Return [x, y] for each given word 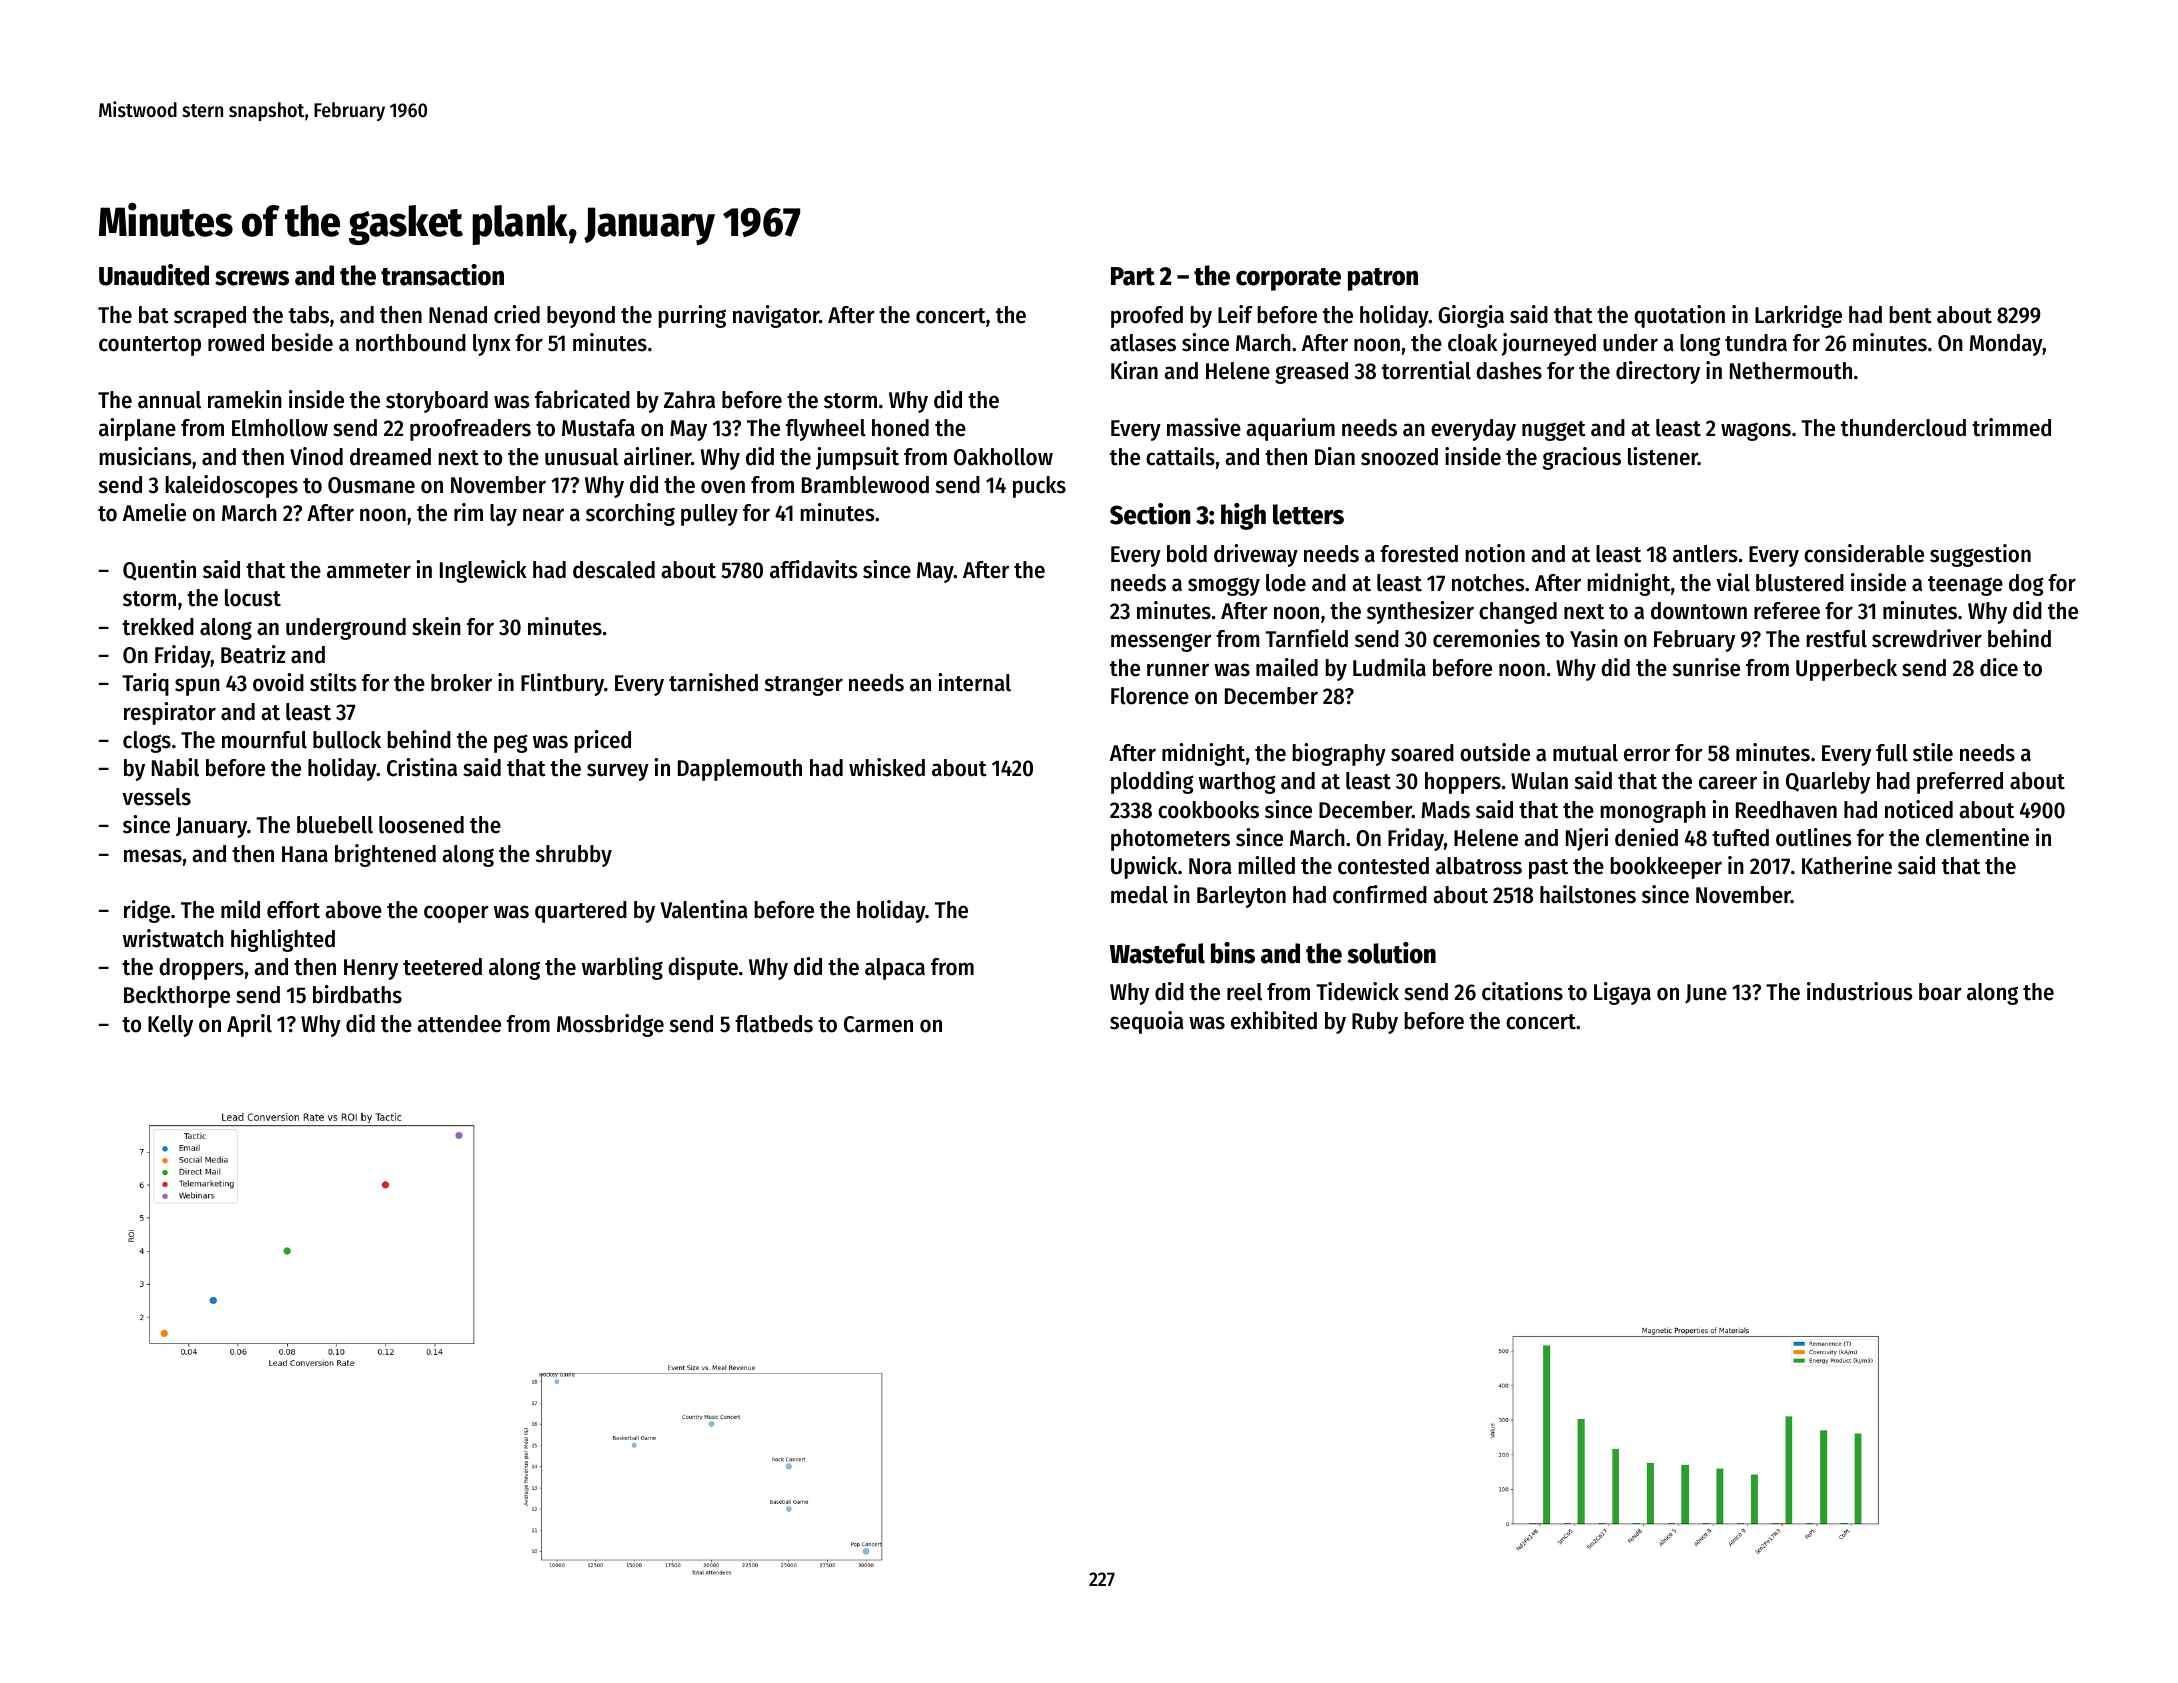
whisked [887, 767]
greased [1311, 373]
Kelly [170, 1026]
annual [169, 400]
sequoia [1147, 1022]
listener [1663, 456]
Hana [305, 854]
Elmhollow [280, 428]
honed [900, 428]
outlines [1814, 837]
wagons [1756, 432]
